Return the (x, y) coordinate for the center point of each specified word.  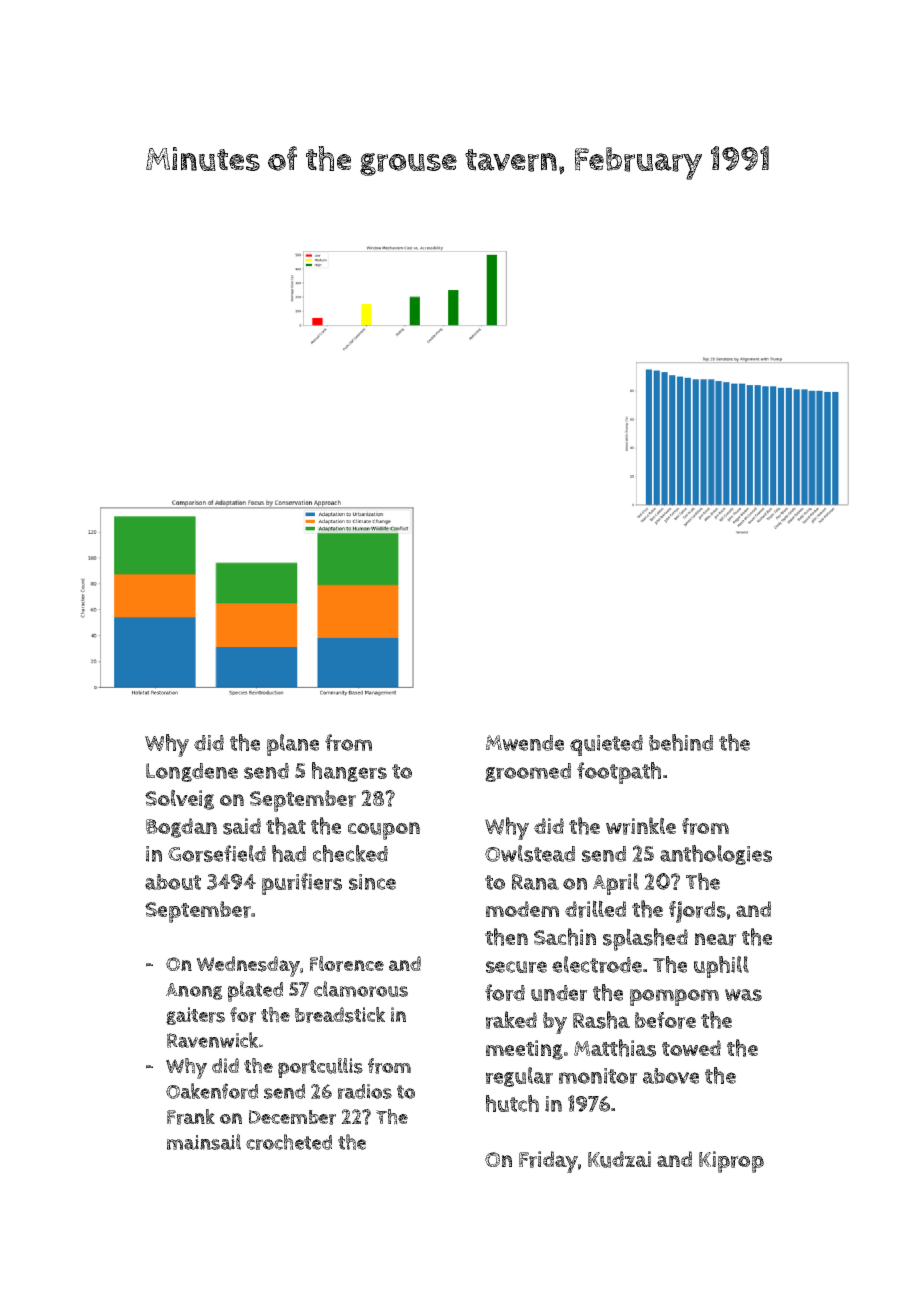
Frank (191, 1117)
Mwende (525, 743)
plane (293, 745)
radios (365, 1091)
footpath (619, 773)
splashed (645, 939)
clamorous (361, 989)
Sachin (565, 937)
